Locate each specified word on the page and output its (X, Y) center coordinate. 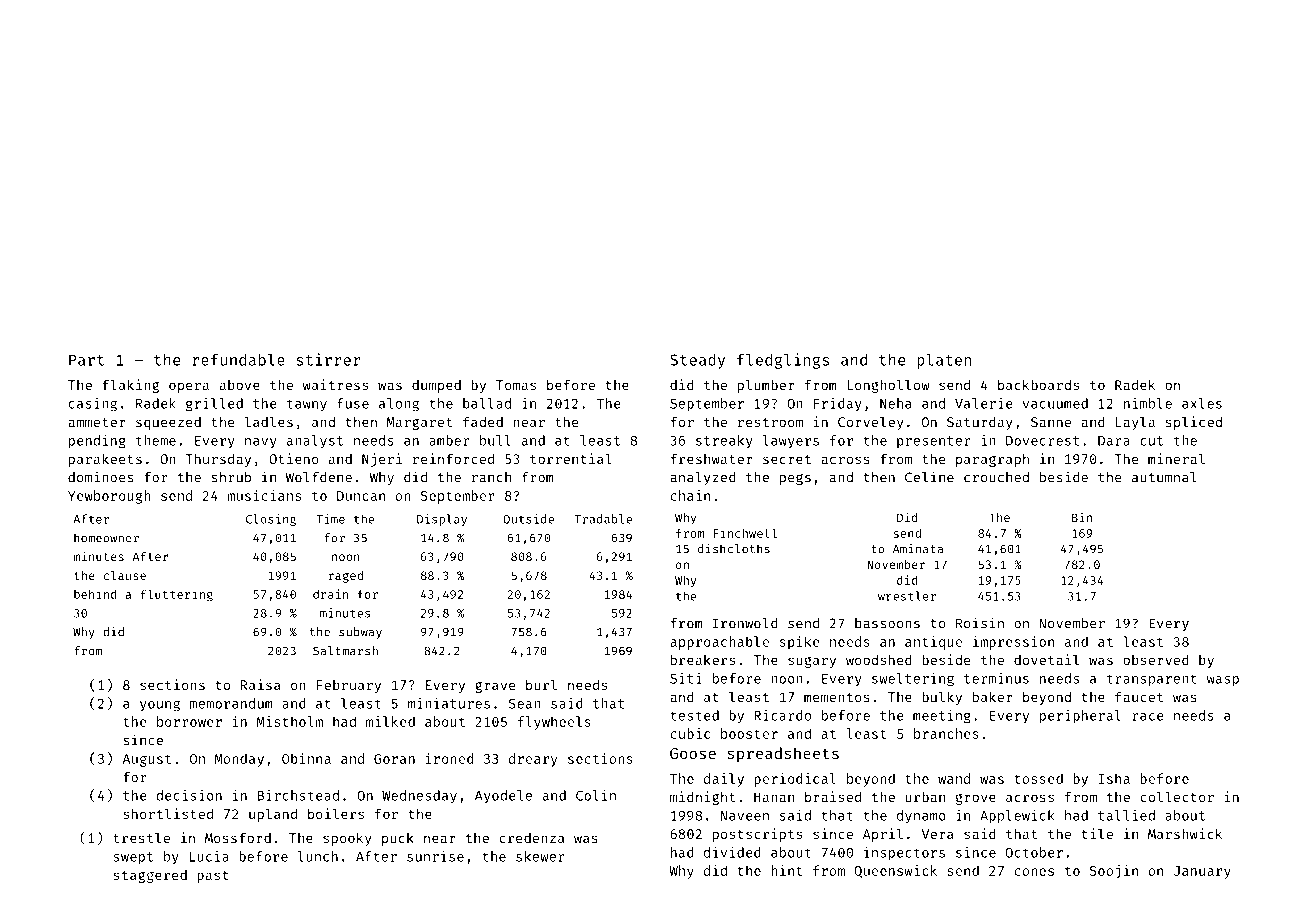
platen (944, 361)
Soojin (1114, 872)
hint (786, 870)
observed (1156, 659)
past (213, 877)
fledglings (783, 361)
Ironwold (745, 623)
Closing (271, 520)
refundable (238, 359)
